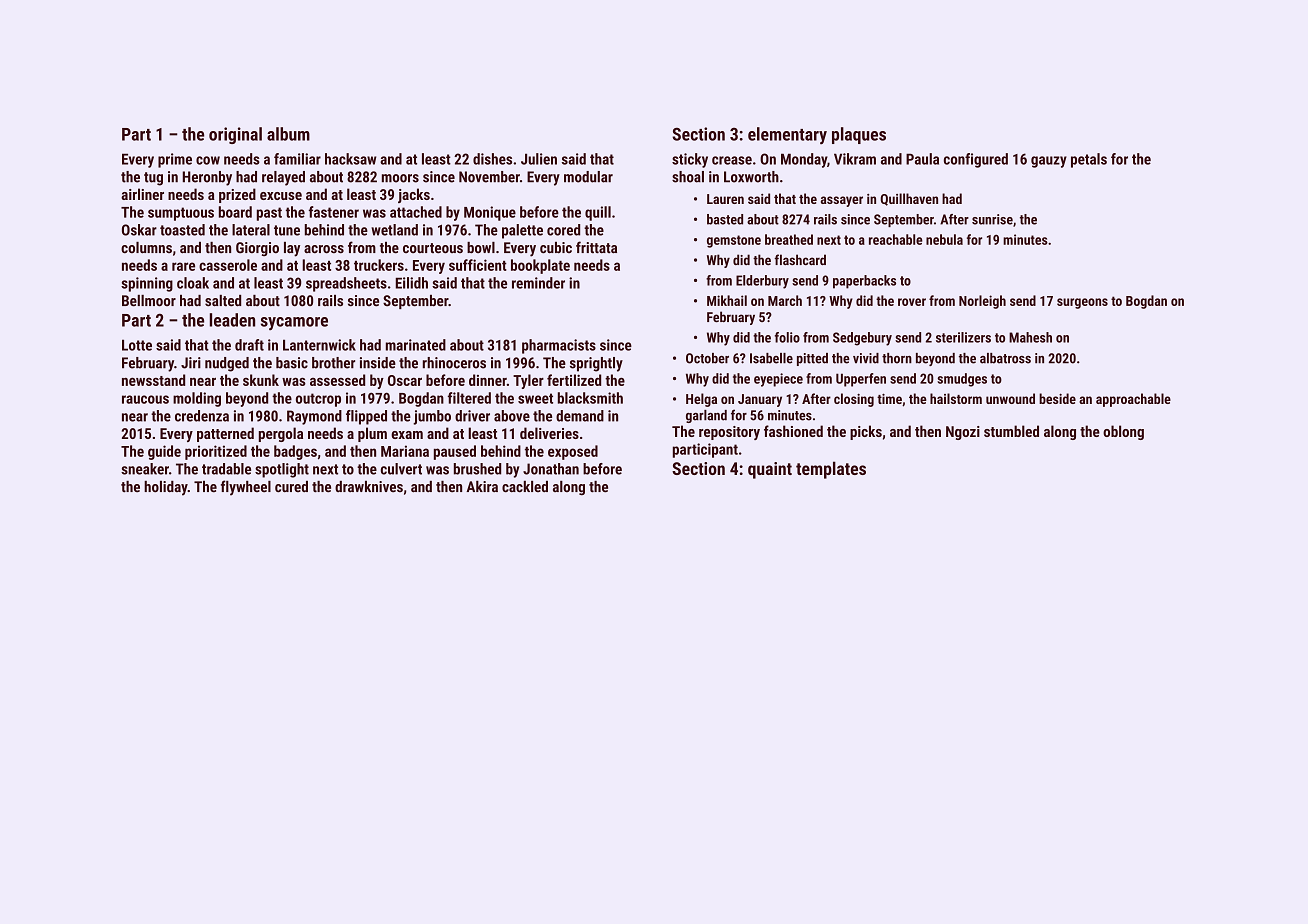  I want to click on plaques, so click(859, 135).
